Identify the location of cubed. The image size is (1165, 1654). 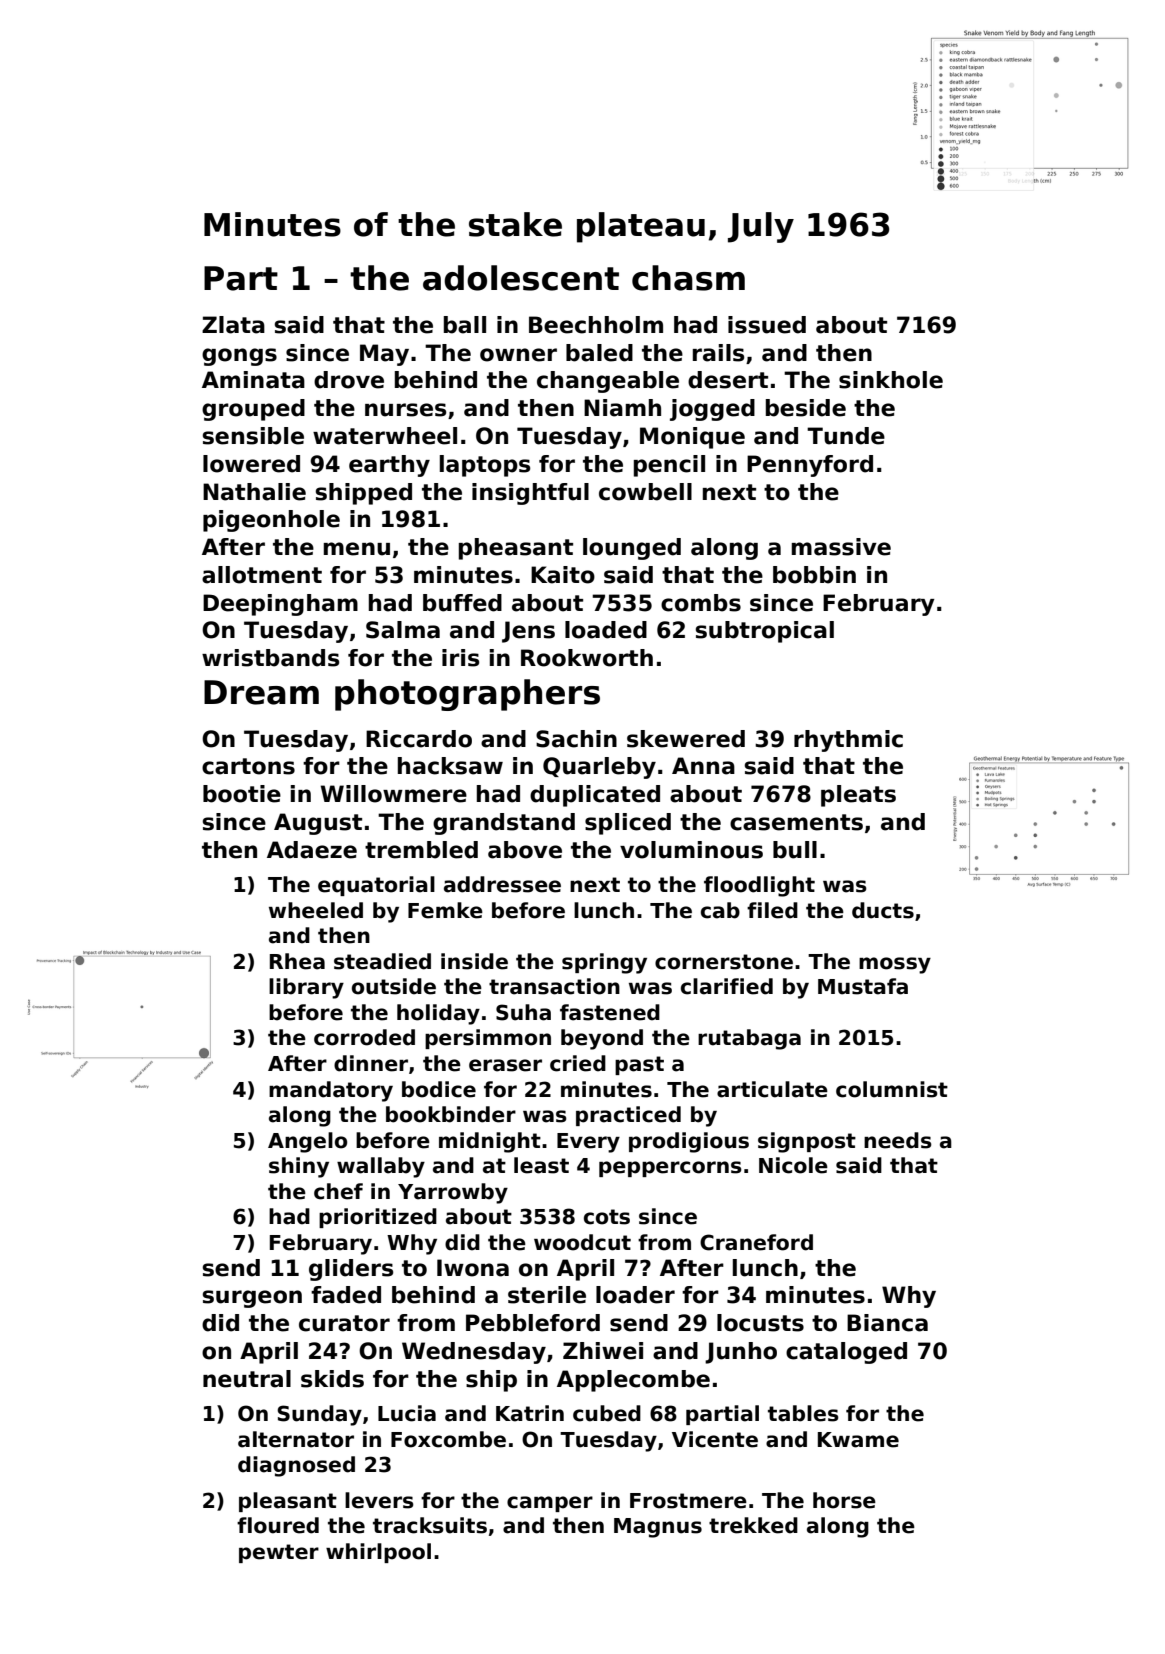
(607, 1413).
